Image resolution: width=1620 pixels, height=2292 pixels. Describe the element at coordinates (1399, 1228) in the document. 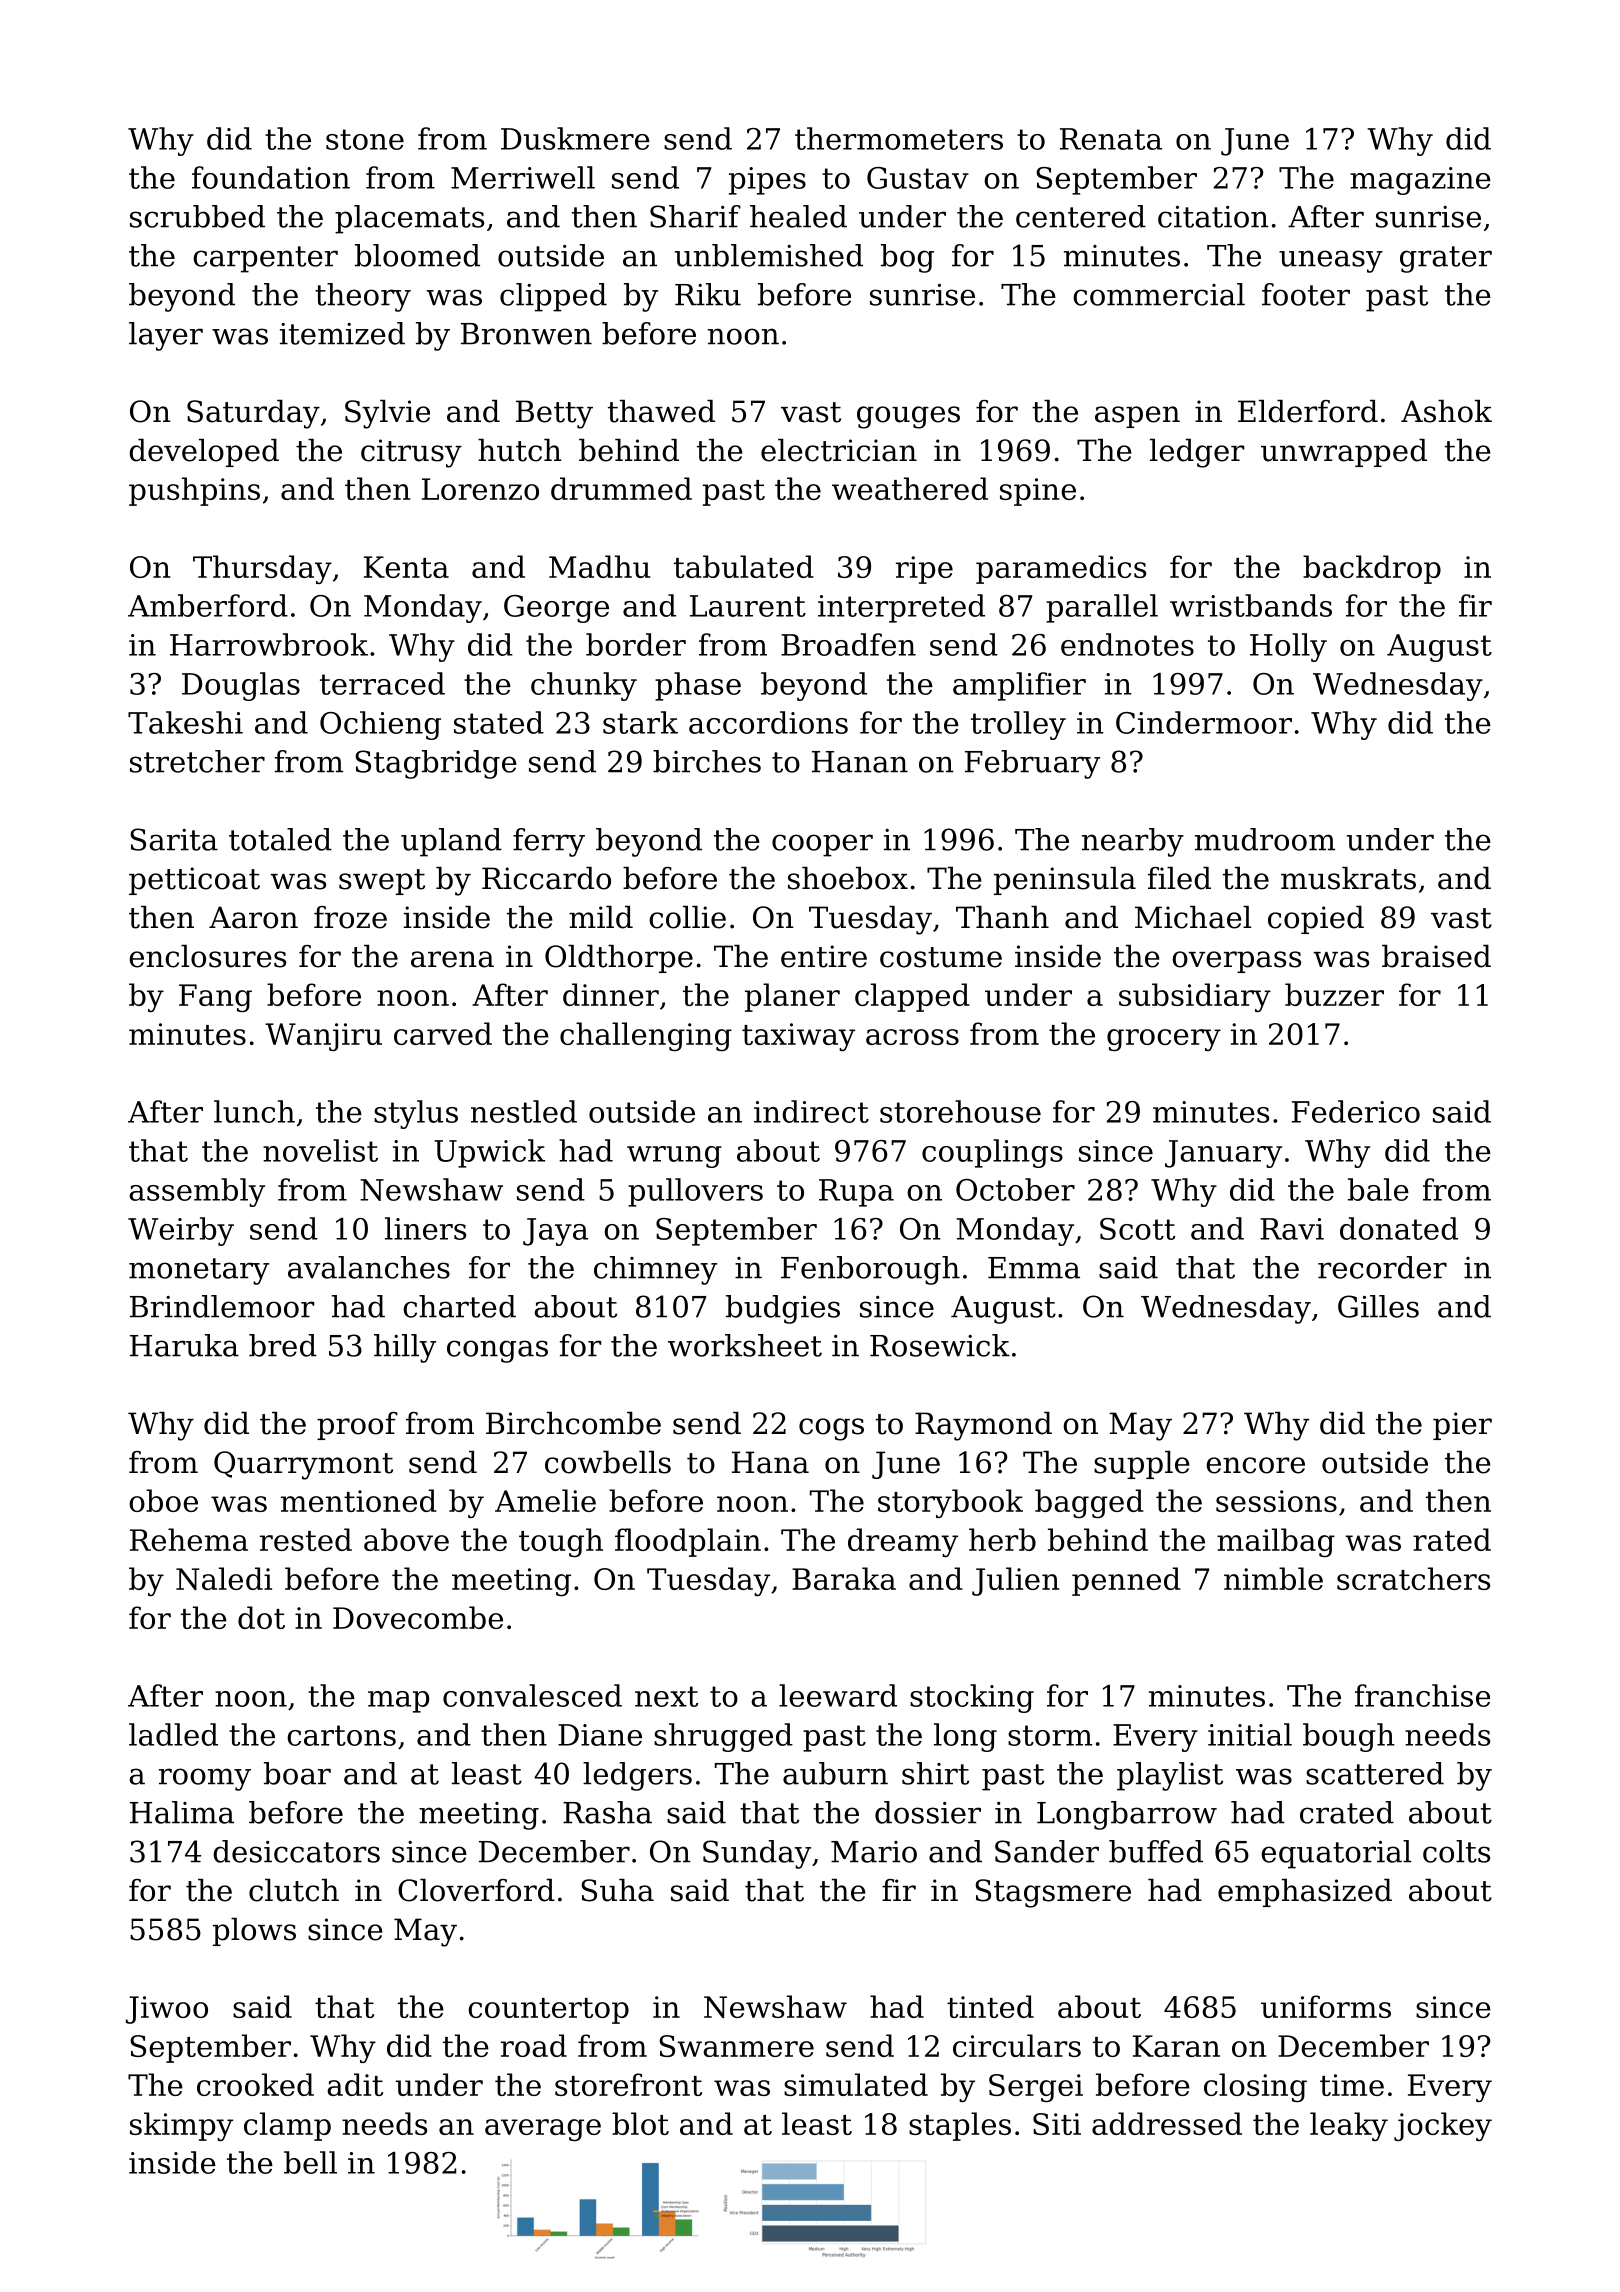

I see `donated` at that location.
